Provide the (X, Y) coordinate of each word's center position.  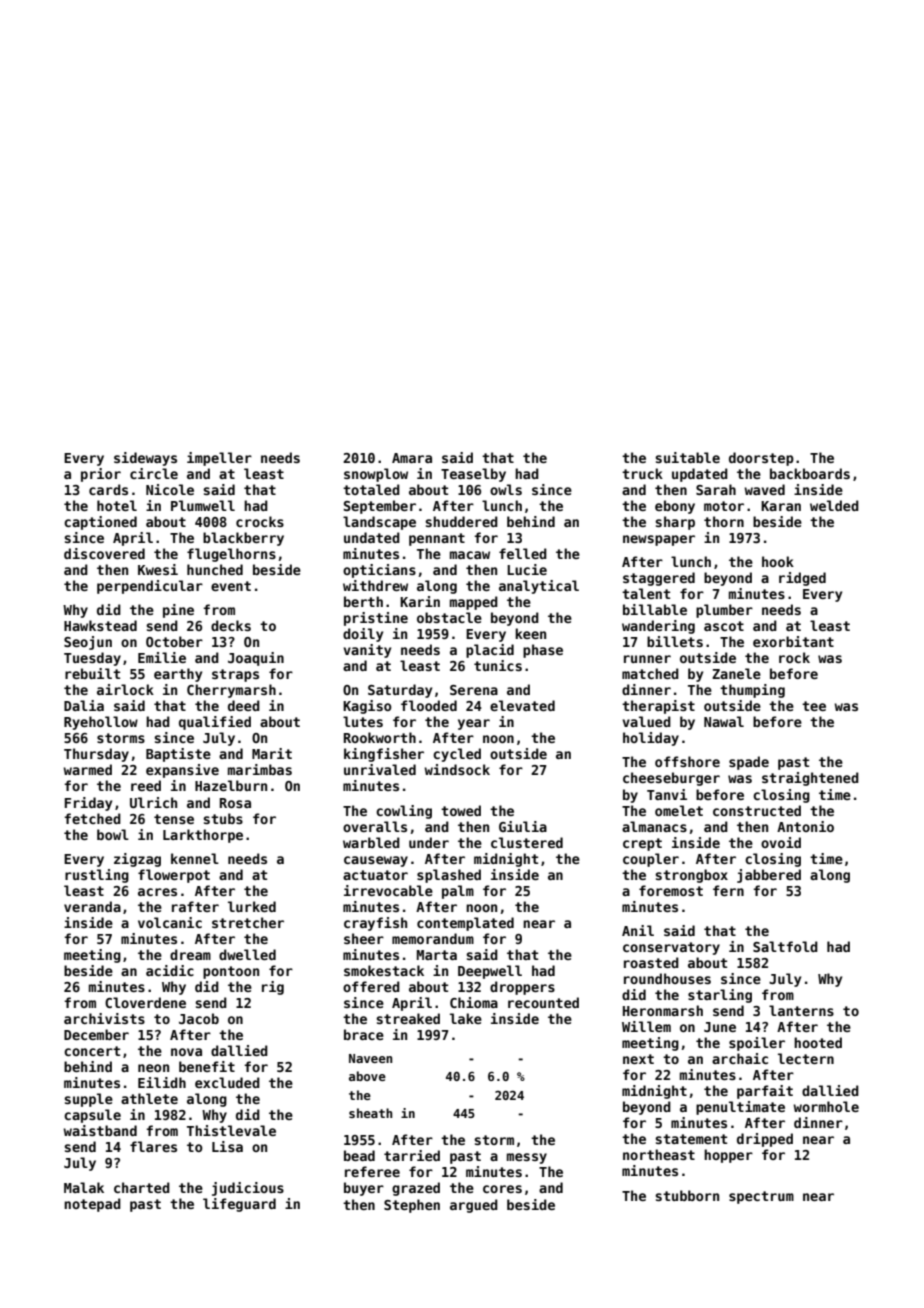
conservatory (671, 948)
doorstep (761, 459)
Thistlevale (231, 1130)
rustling (97, 876)
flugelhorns (231, 555)
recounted (543, 1002)
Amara (412, 458)
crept (642, 844)
